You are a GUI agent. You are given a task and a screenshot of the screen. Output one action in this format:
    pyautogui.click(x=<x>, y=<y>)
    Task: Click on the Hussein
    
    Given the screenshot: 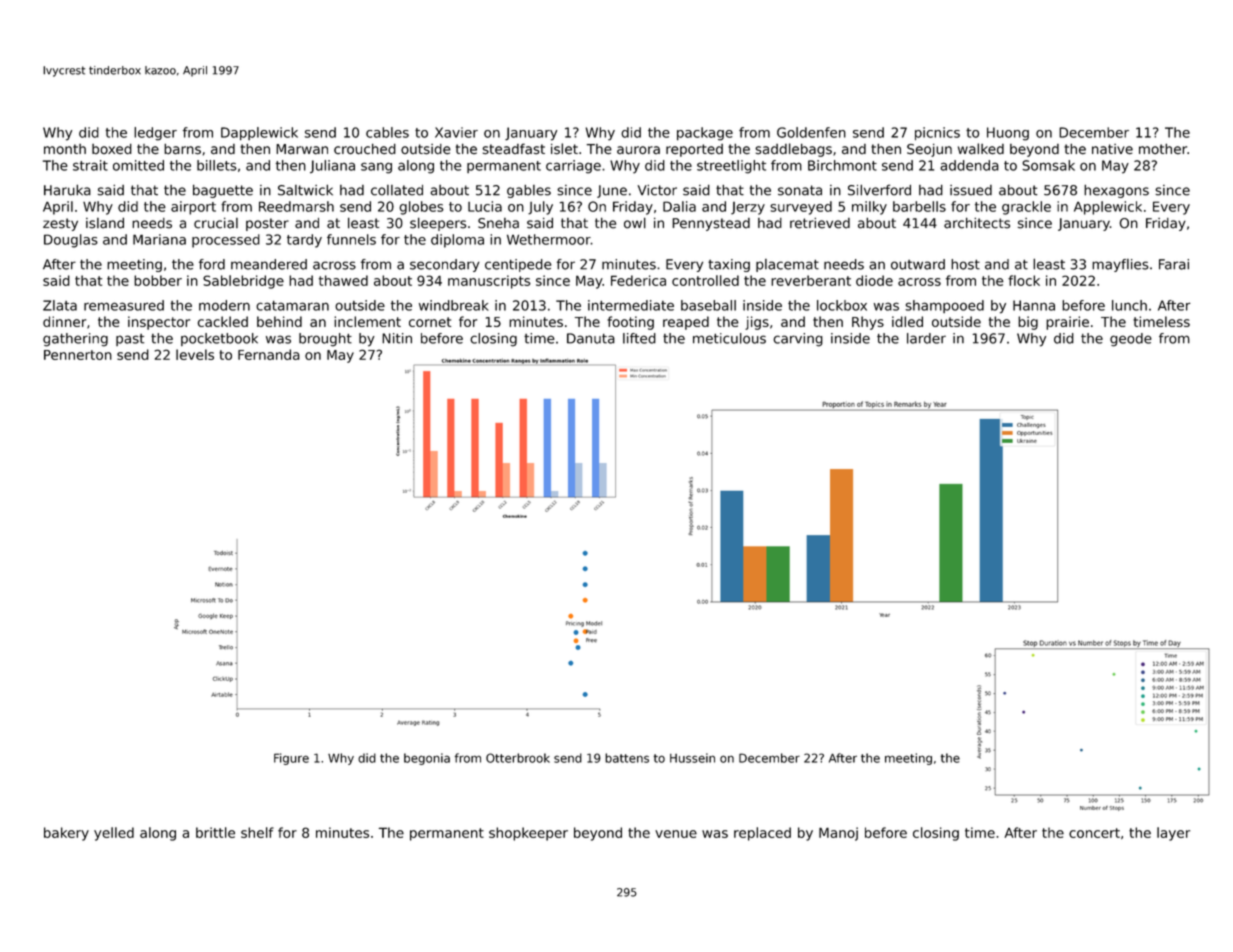 What is the action you would take?
    pyautogui.click(x=692, y=758)
